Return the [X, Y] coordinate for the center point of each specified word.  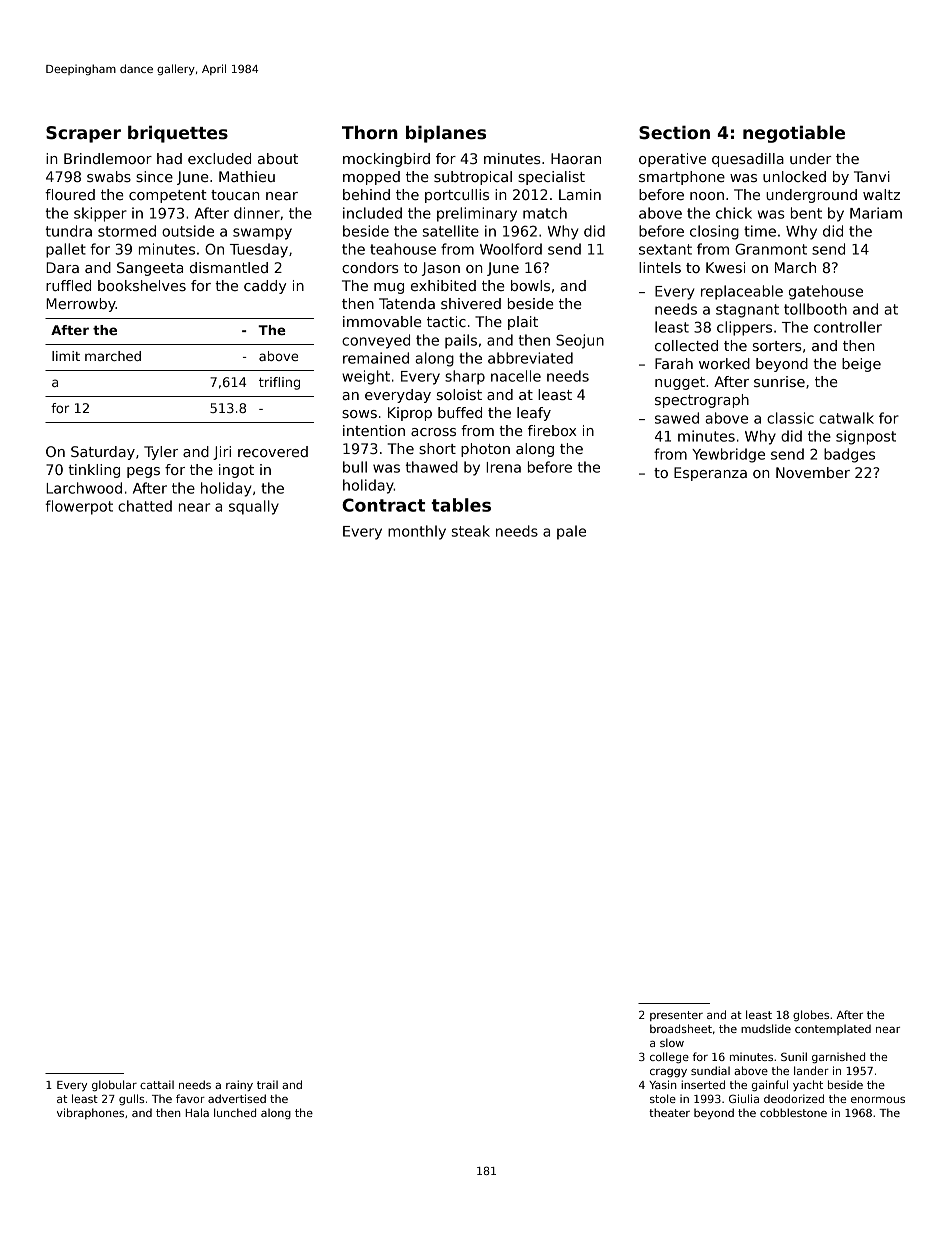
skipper [100, 214]
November [813, 472]
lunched [235, 1112]
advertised [237, 1098]
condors [370, 267]
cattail [157, 1084]
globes [811, 1015]
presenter [676, 1016]
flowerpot [79, 507]
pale [571, 532]
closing [714, 232]
